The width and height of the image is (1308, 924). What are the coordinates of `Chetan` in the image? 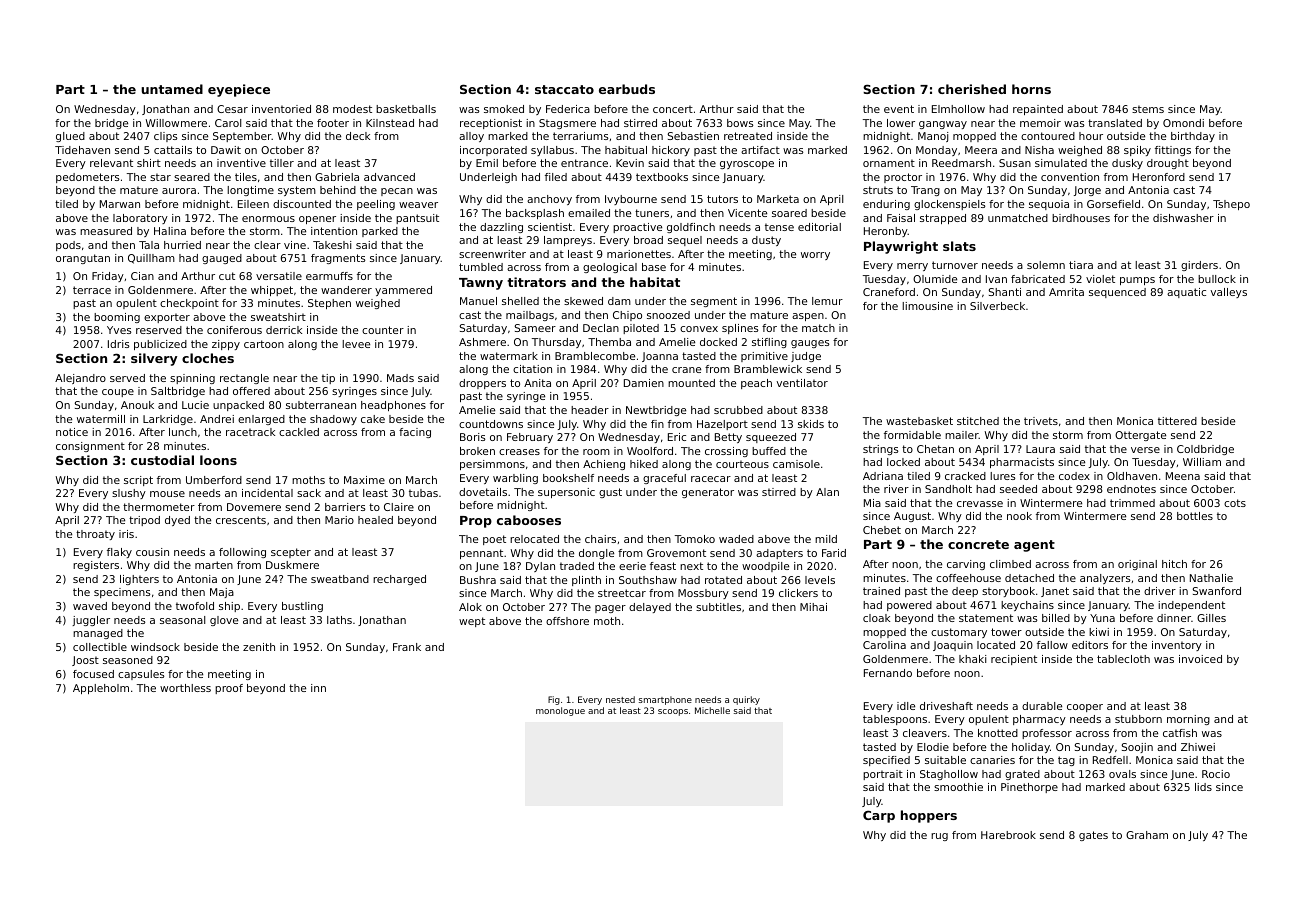 It's located at (935, 449).
